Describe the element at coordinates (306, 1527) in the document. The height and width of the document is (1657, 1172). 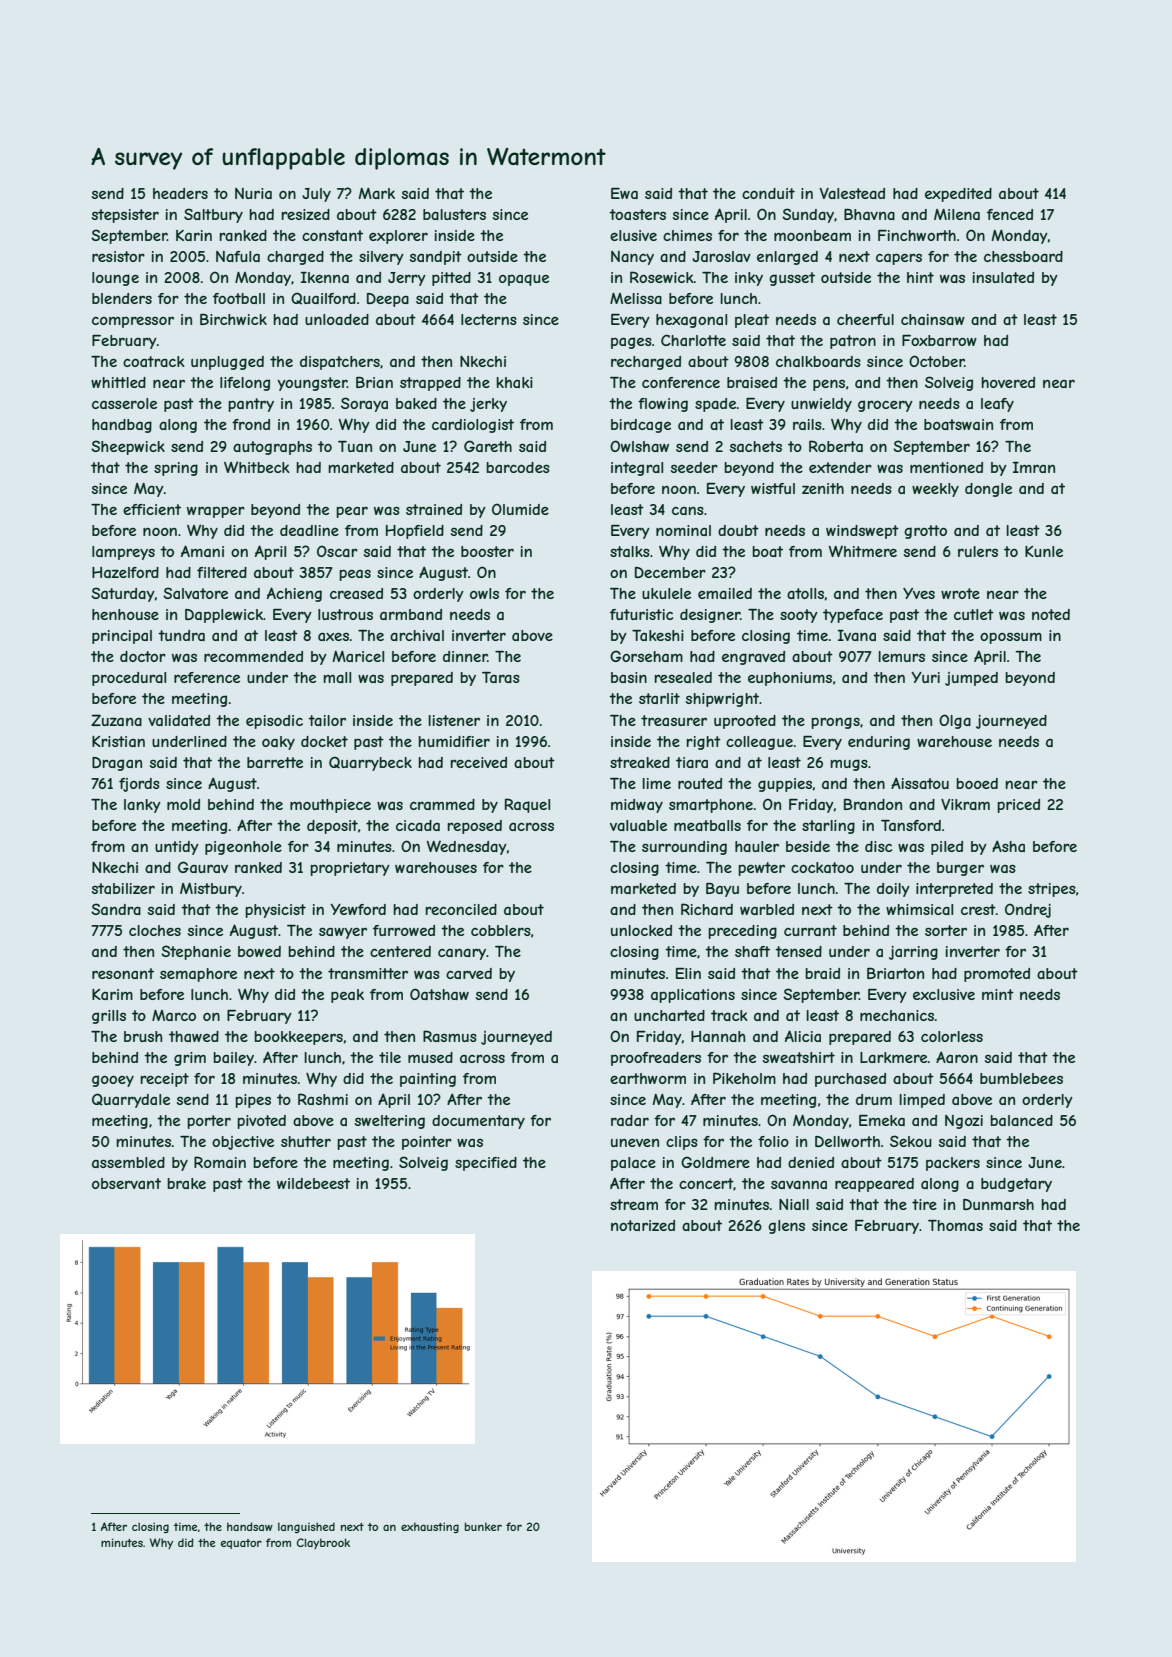
I see `languished` at that location.
